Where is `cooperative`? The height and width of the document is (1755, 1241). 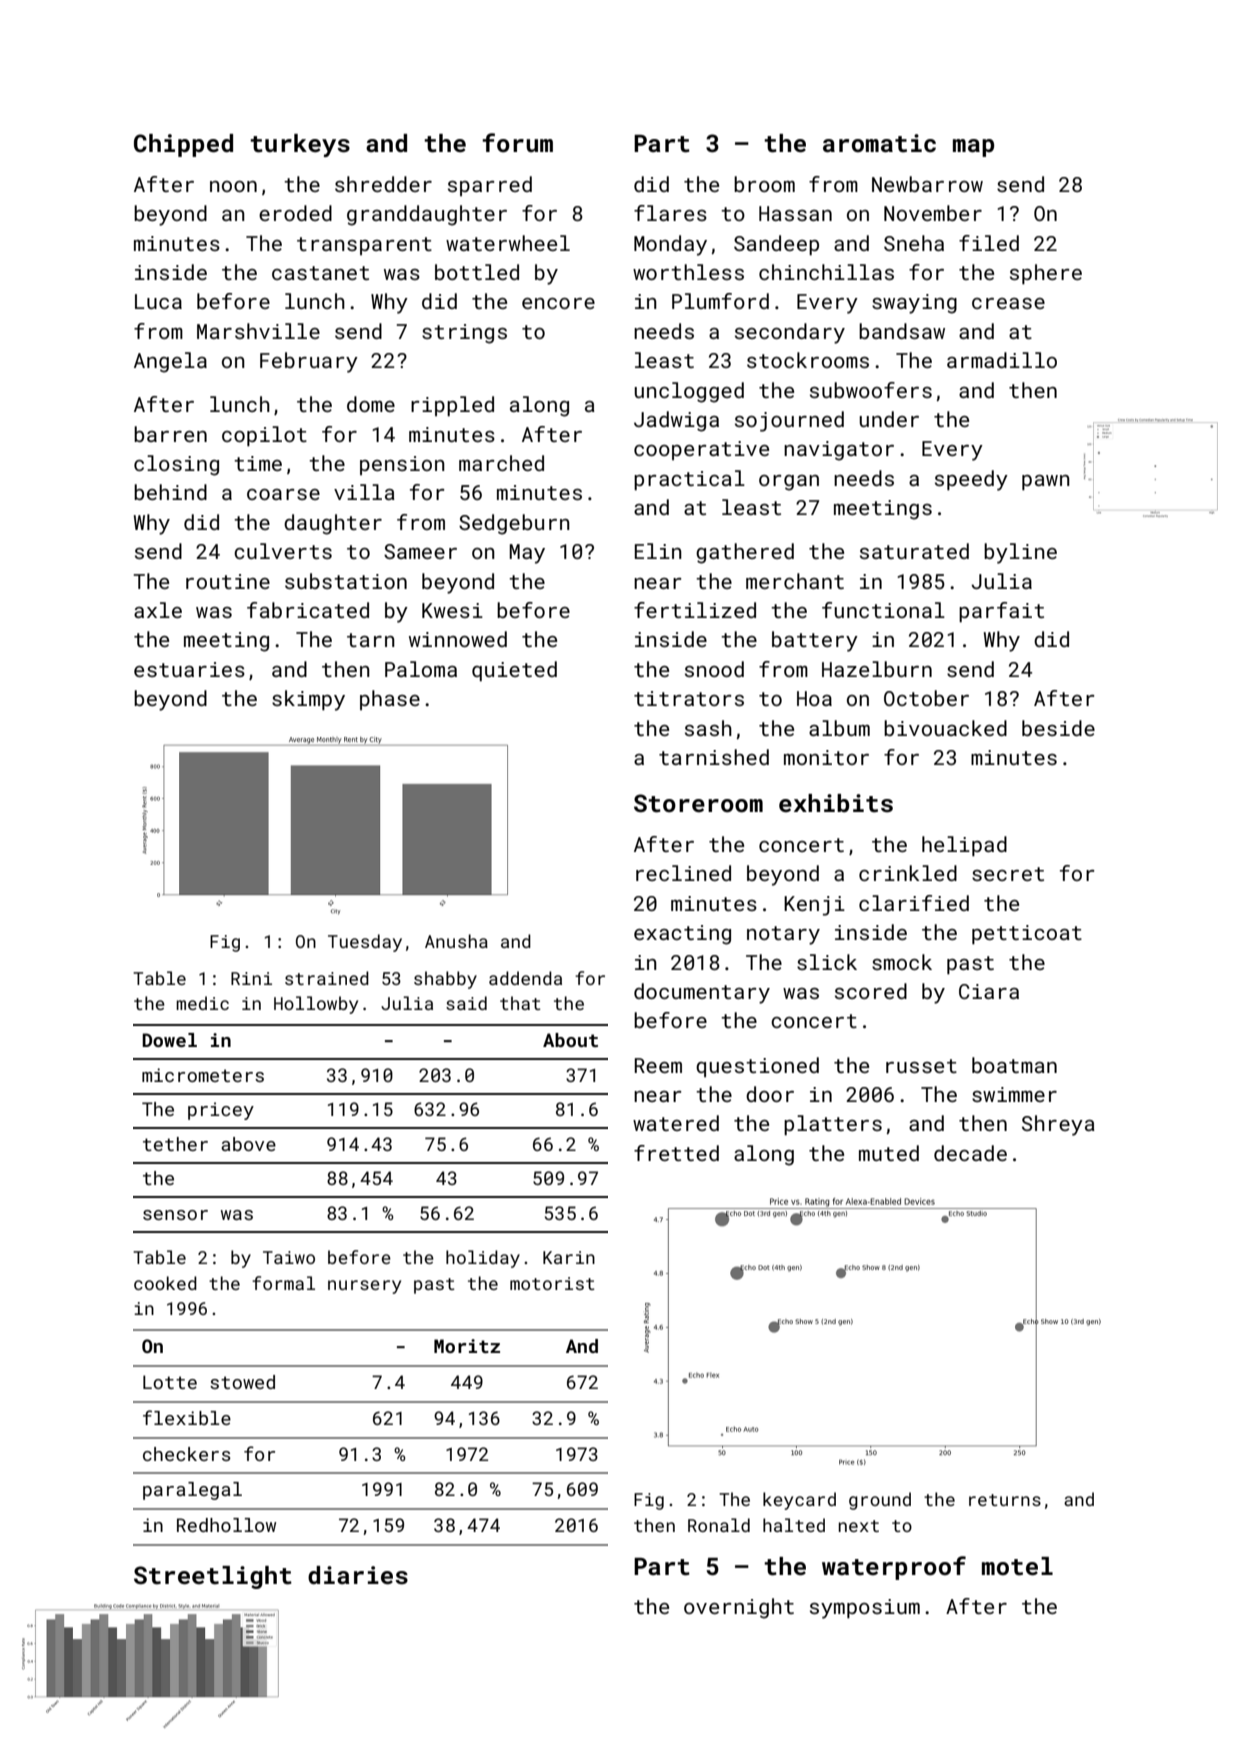
cooperative is located at coordinates (701, 450).
